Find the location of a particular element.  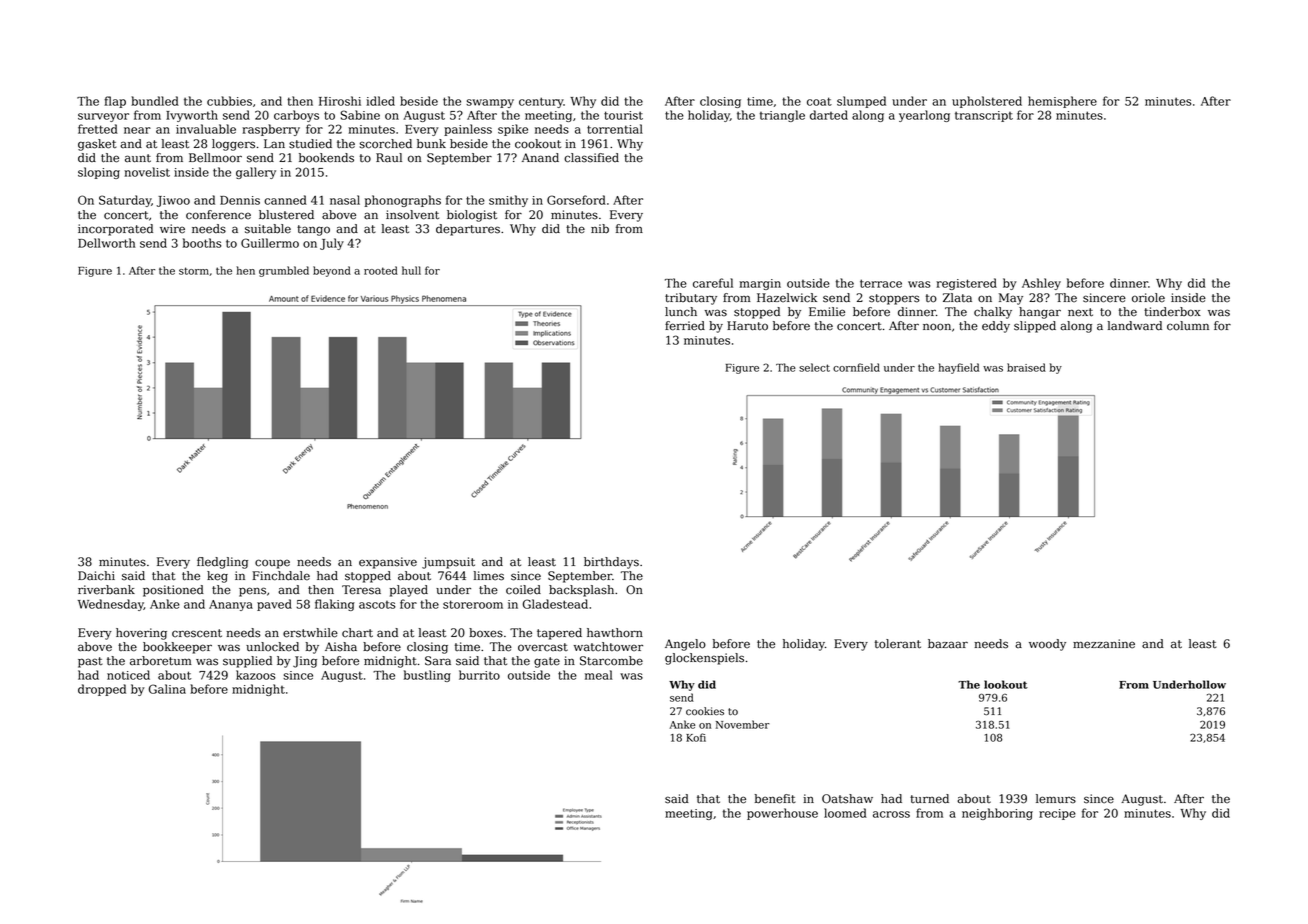

neighboring is located at coordinates (997, 814).
